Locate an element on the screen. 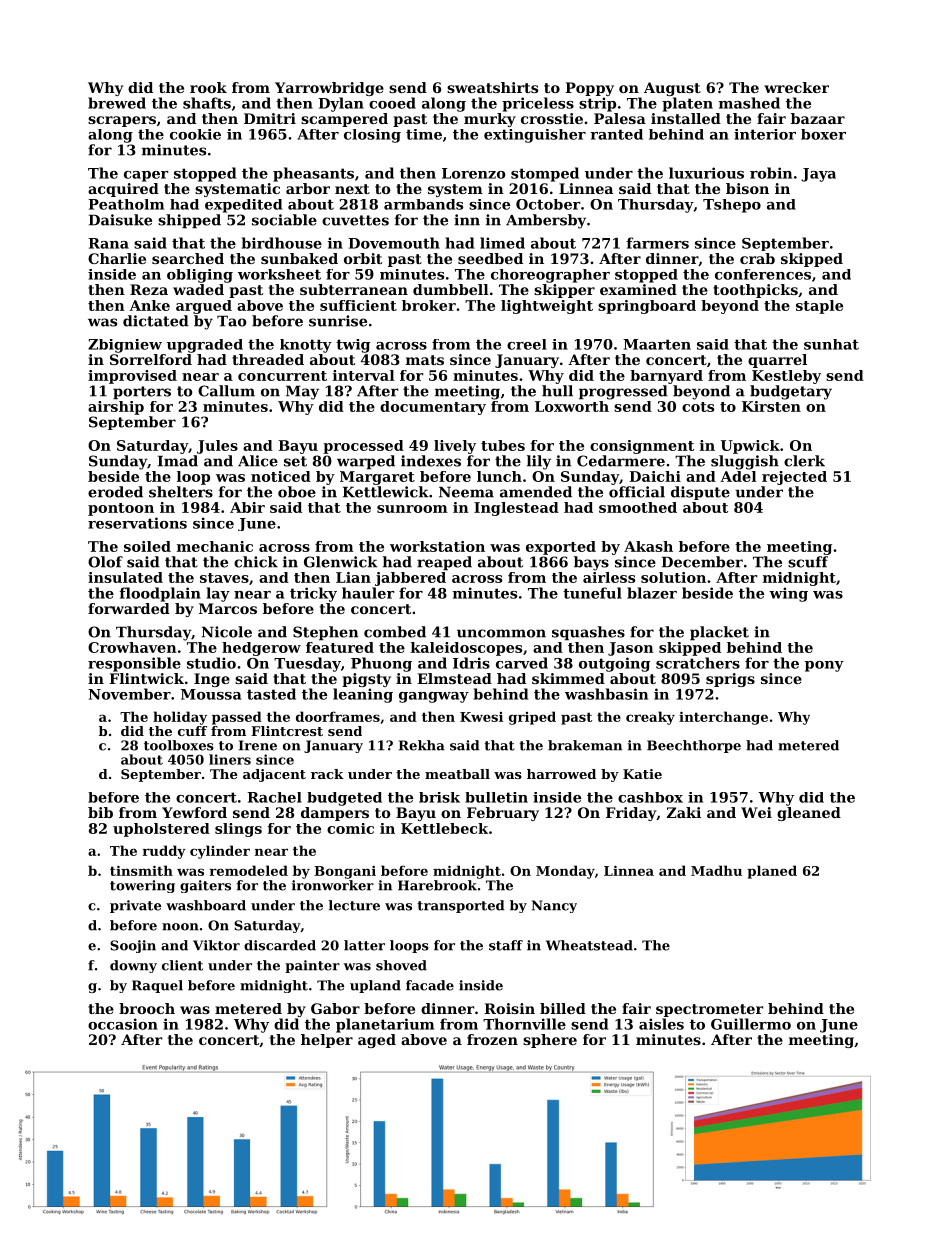  platen is located at coordinates (687, 104).
